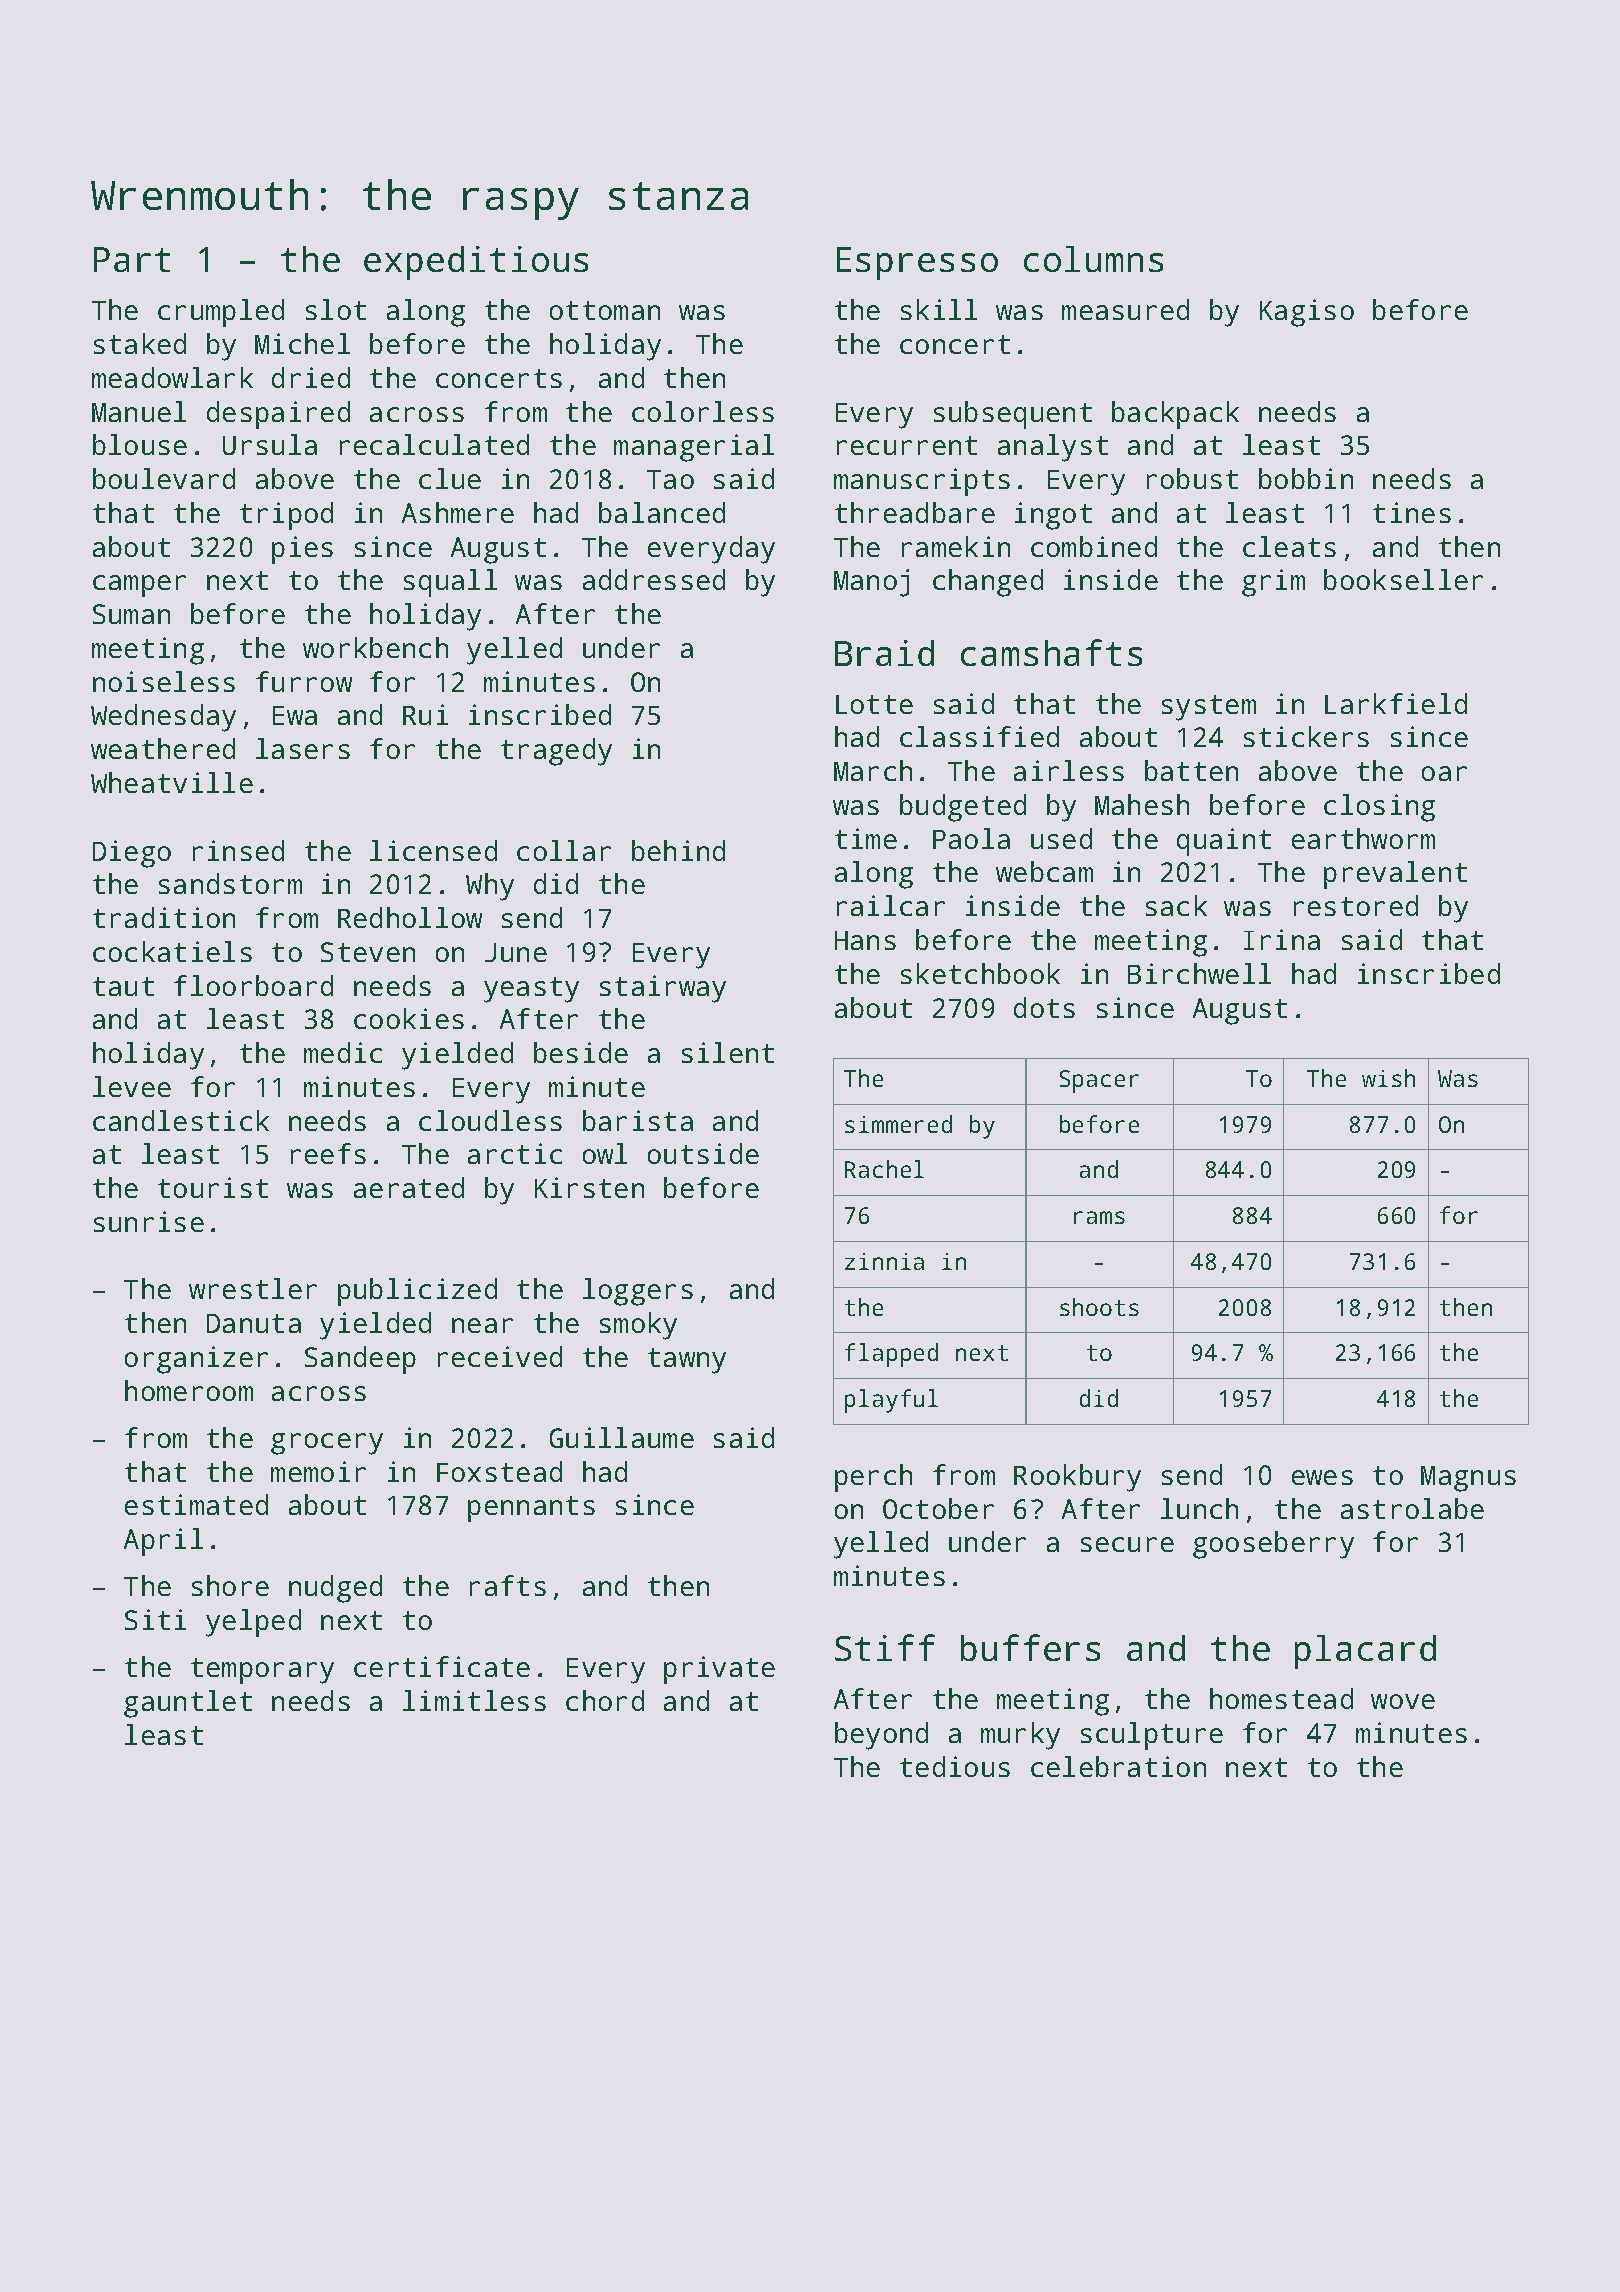  Describe the element at coordinates (188, 1704) in the screenshot. I see `gauntlet` at that location.
